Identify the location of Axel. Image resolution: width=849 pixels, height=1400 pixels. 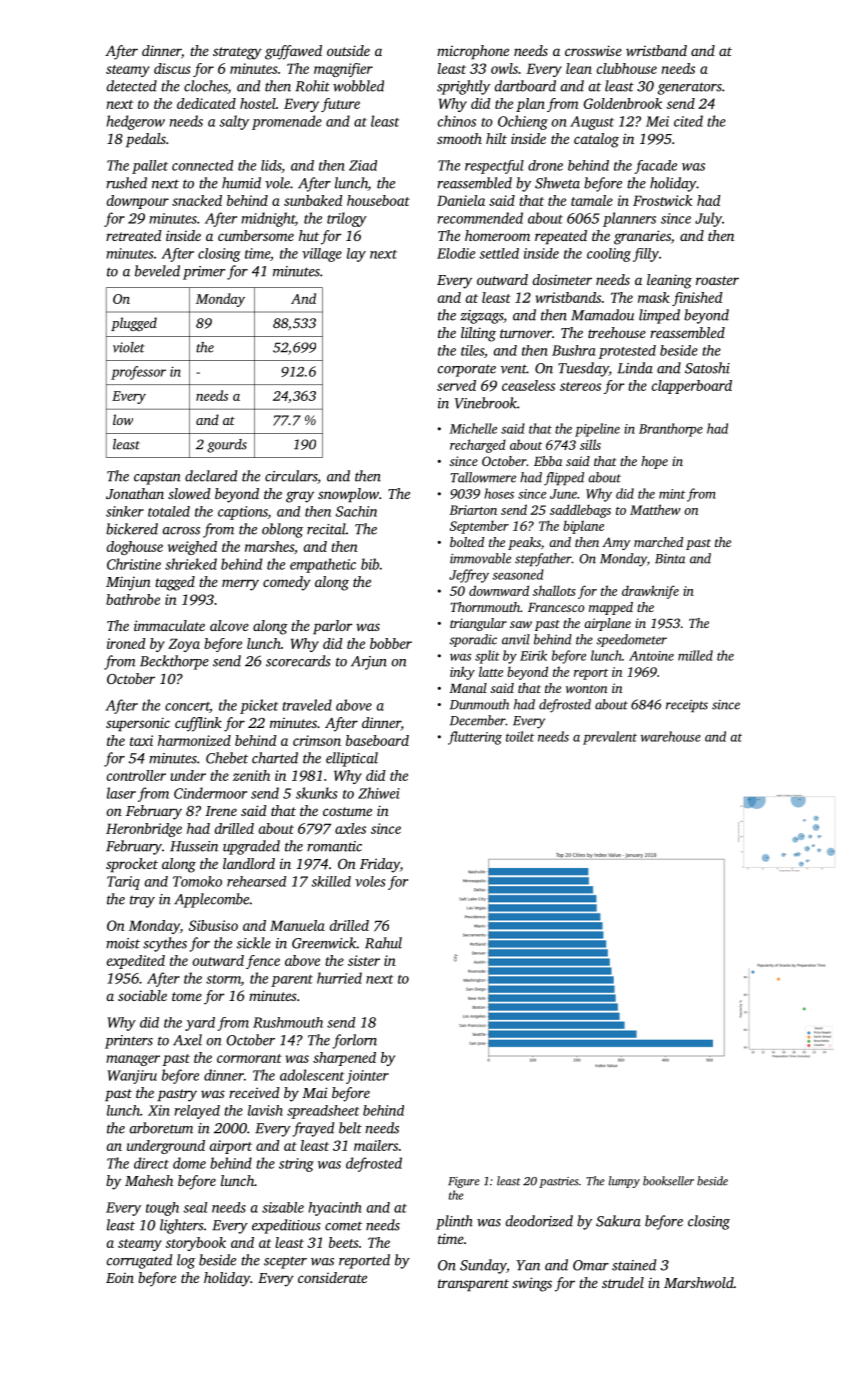
(187, 1040).
